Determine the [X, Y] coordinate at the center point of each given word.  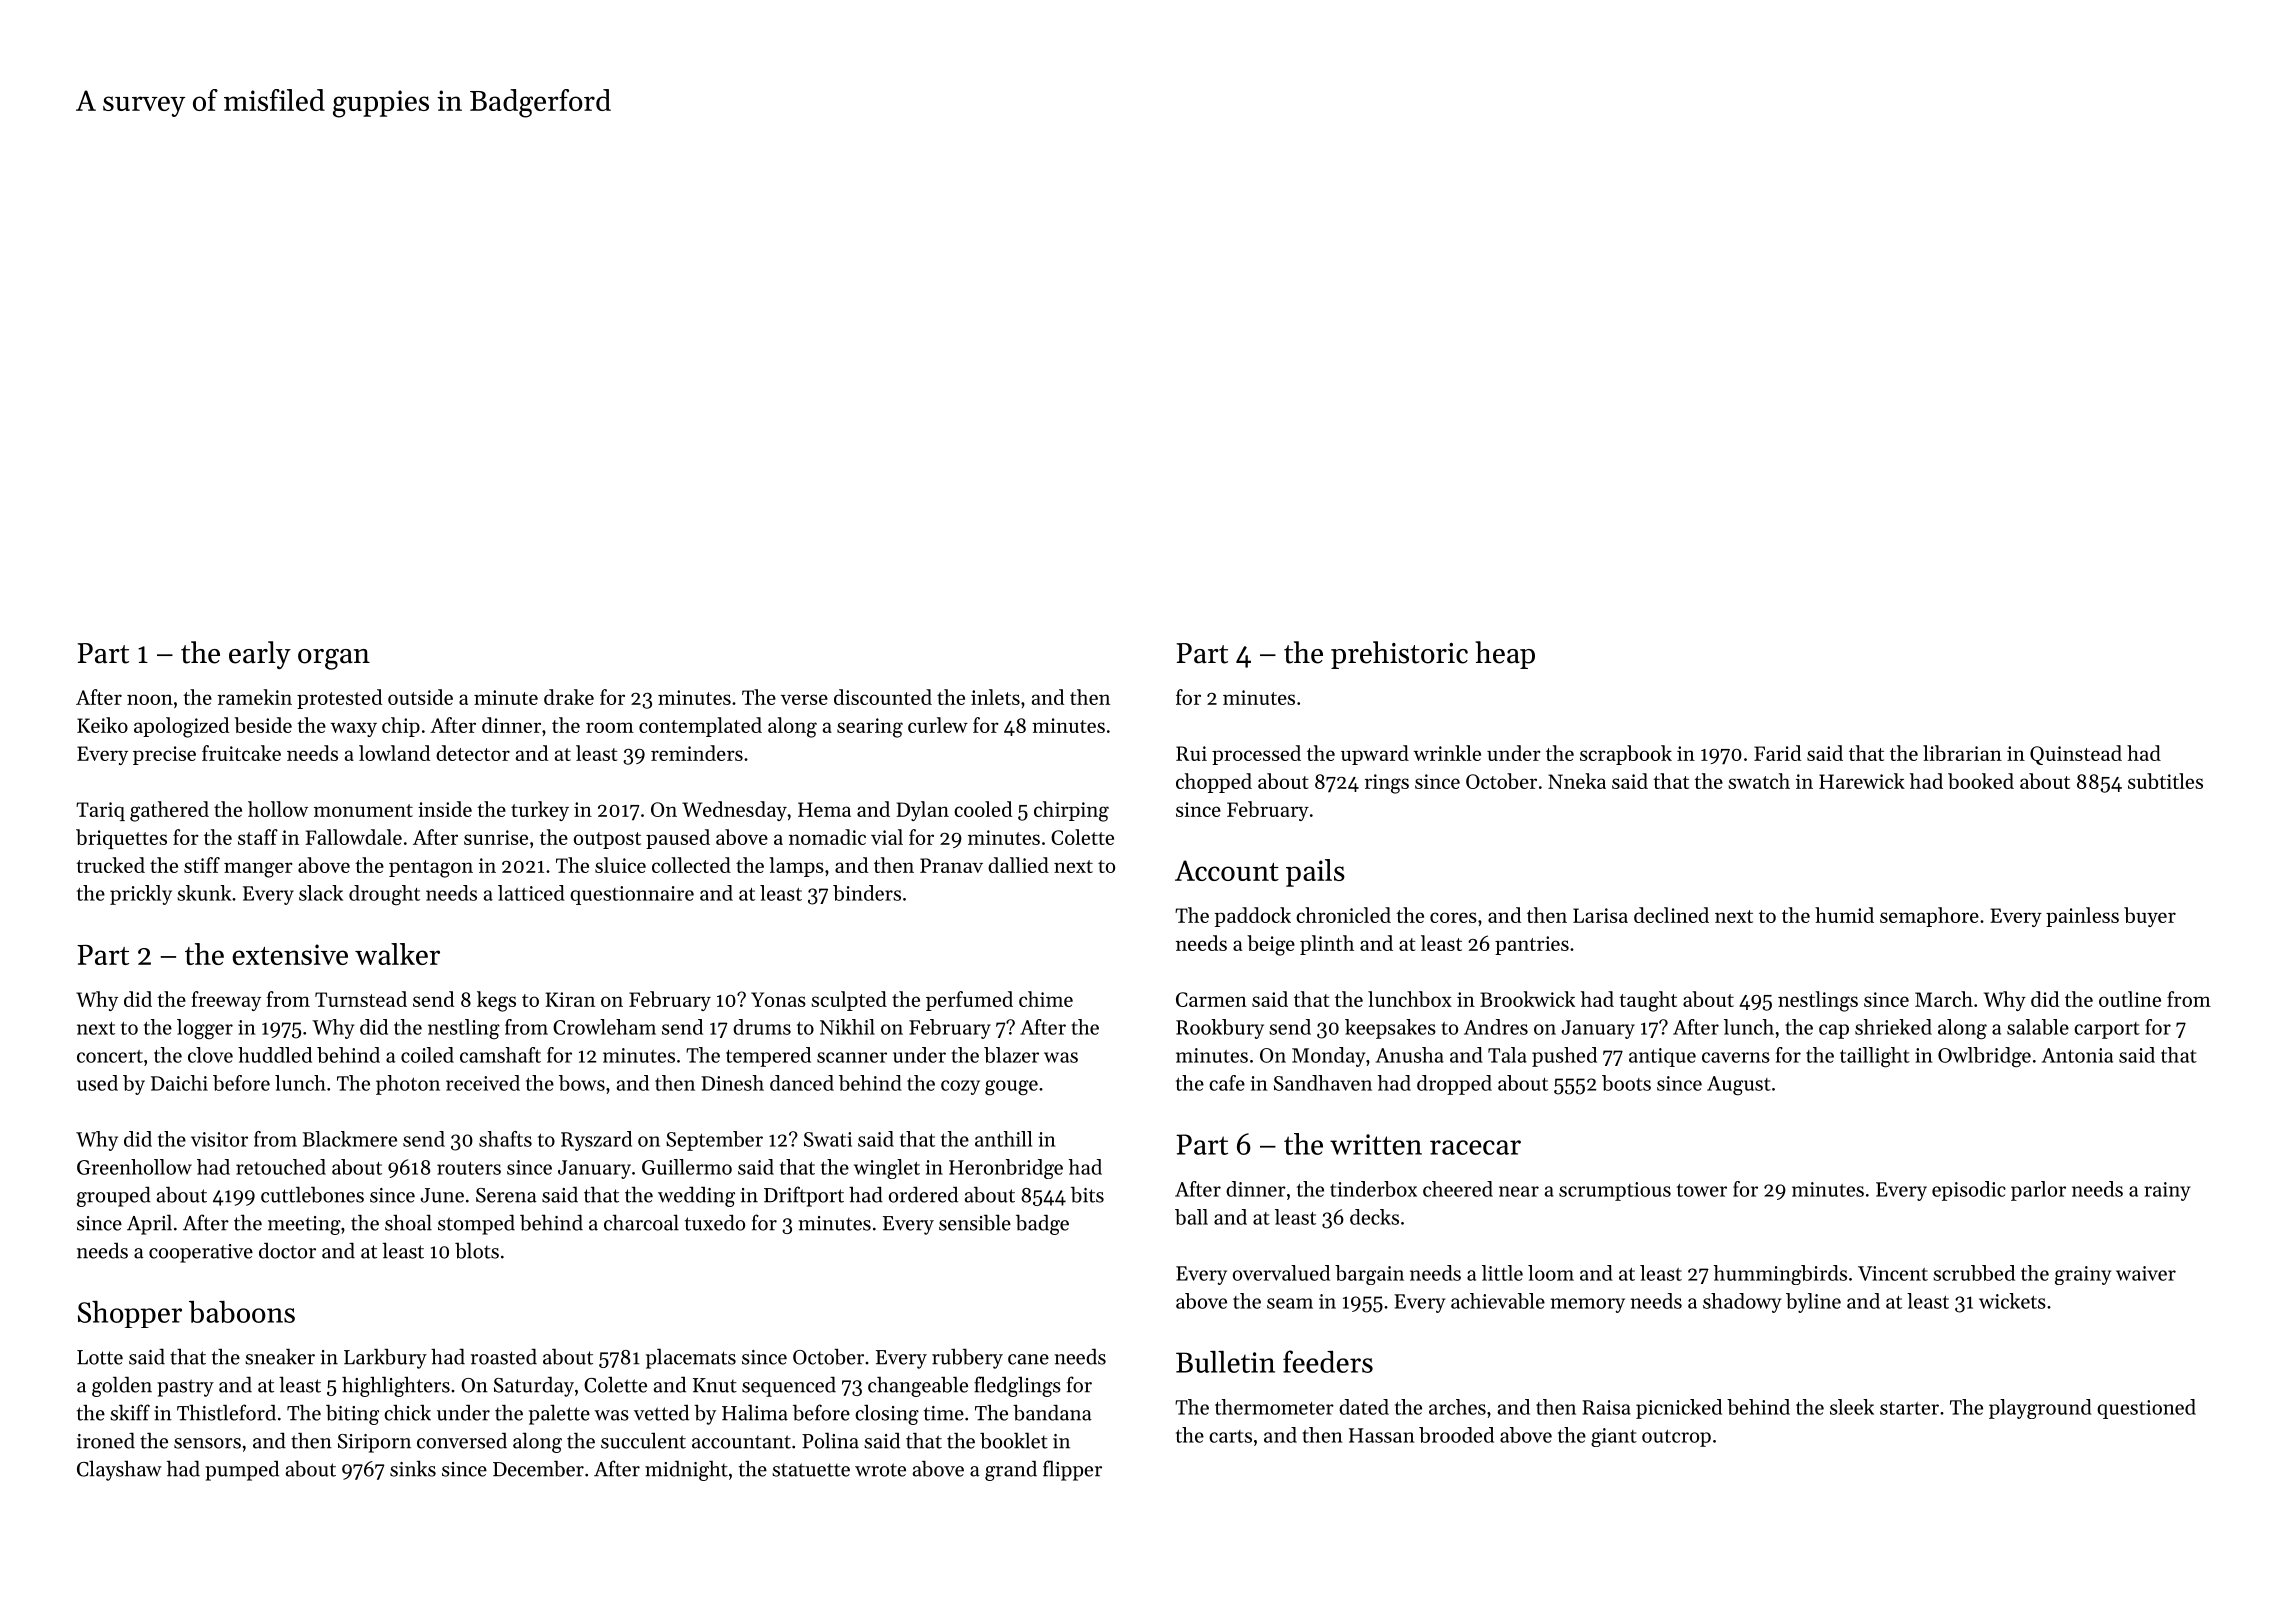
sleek [1852, 1407]
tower [1702, 1190]
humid [1844, 915]
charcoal [641, 1222]
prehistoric [1399, 655]
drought [384, 895]
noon [150, 699]
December [538, 1468]
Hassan [1382, 1435]
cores [1453, 917]
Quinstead [2076, 755]
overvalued [1281, 1273]
